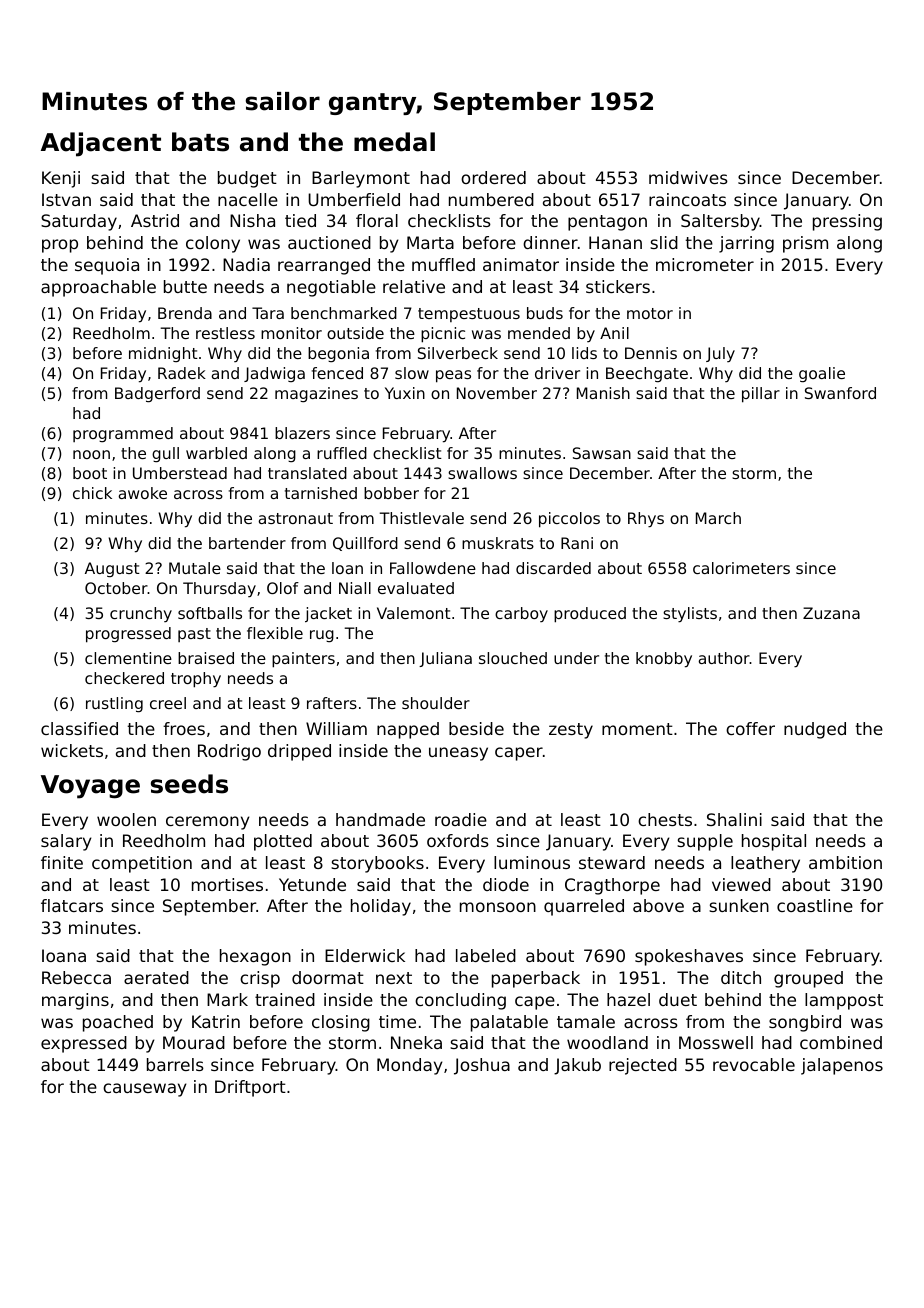 The height and width of the screenshot is (1308, 924). Describe the element at coordinates (750, 728) in the screenshot. I see `coffer` at that location.
